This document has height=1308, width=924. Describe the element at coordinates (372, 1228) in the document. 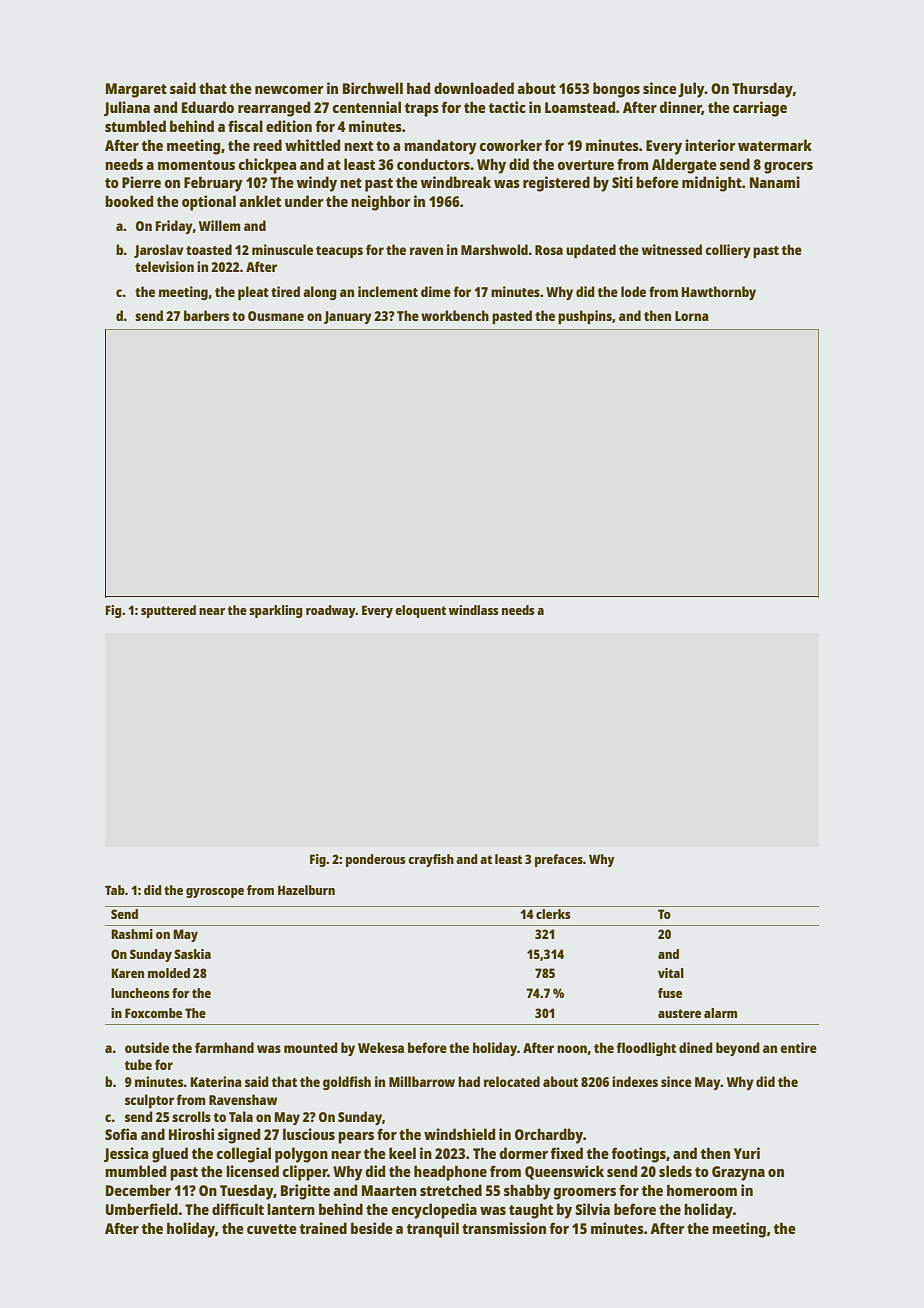

I see `beside` at that location.
